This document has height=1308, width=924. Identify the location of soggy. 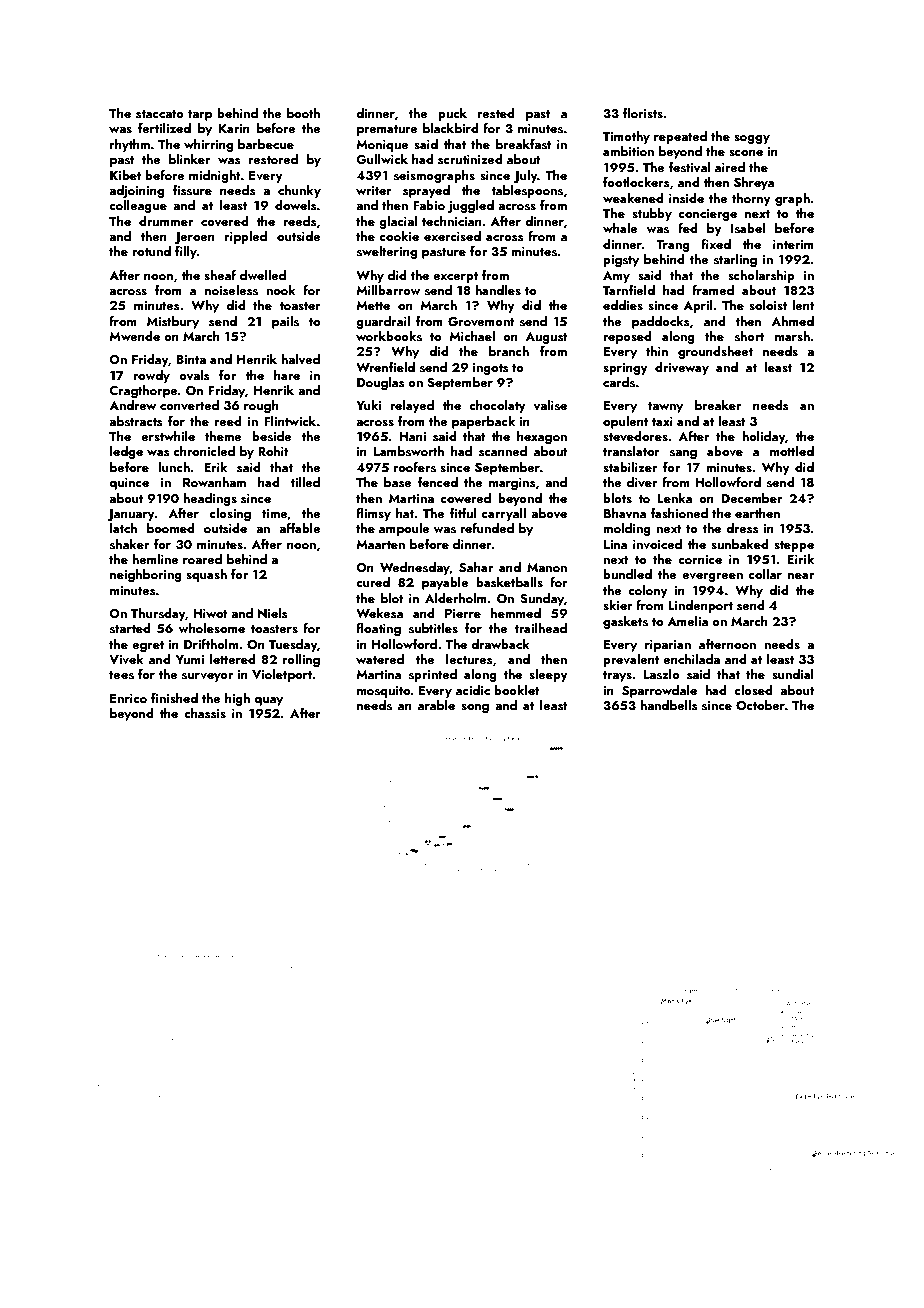
(752, 139).
